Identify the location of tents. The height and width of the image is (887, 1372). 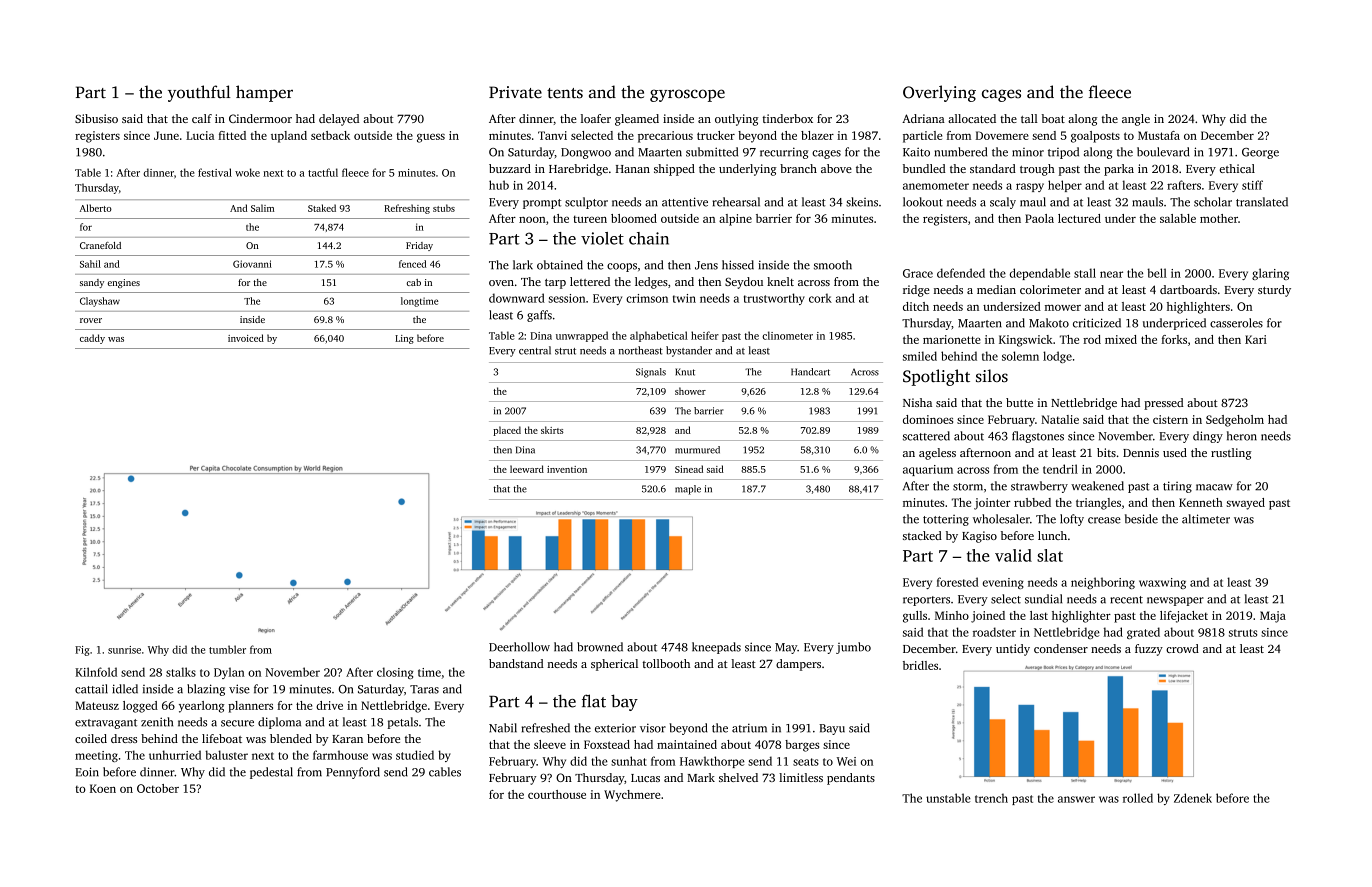
(565, 93).
